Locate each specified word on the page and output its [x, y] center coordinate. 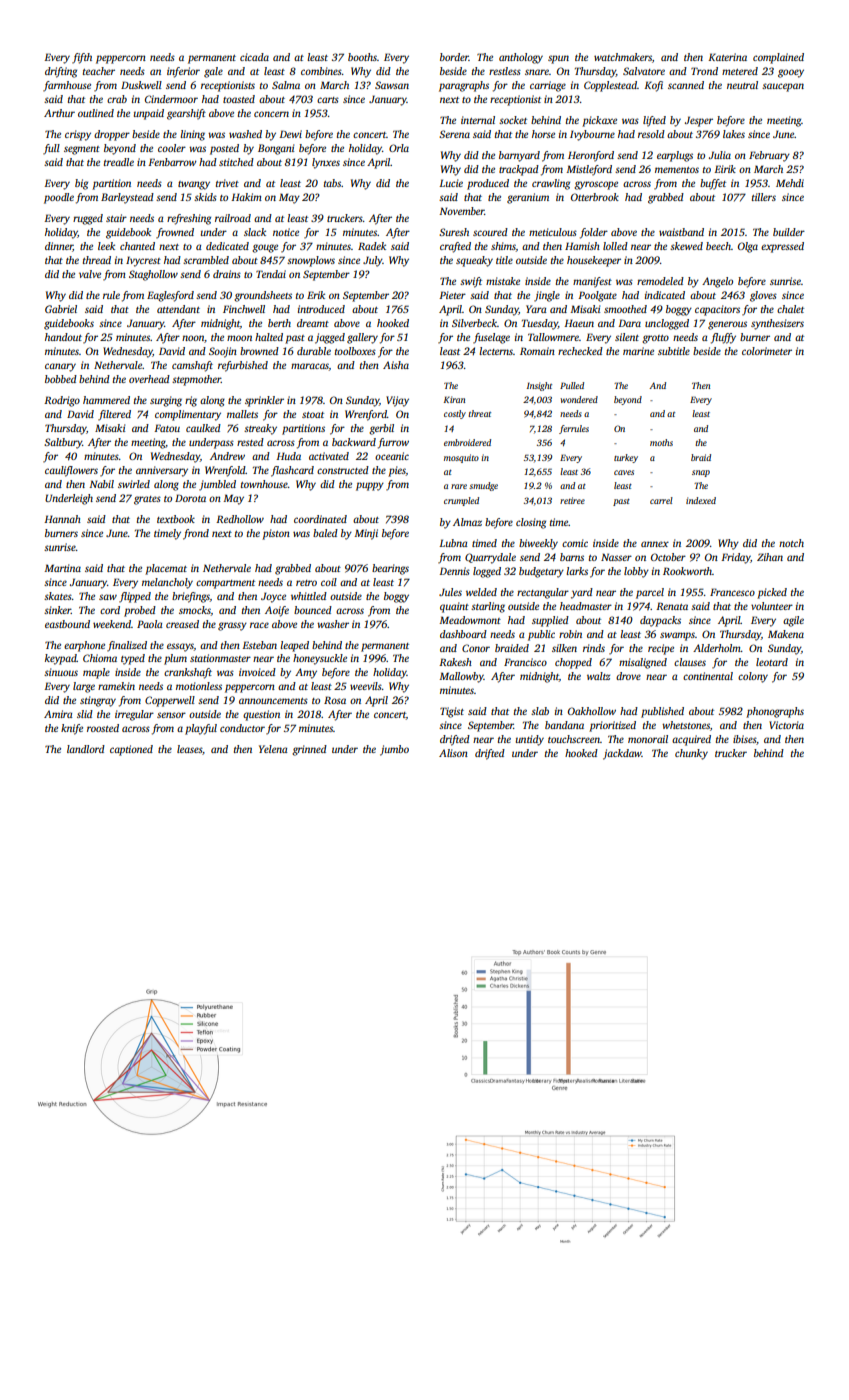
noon [193, 338]
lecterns [496, 351]
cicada [254, 57]
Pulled [572, 385]
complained [778, 58]
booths [362, 57]
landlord [86, 749]
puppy [370, 486]
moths [661, 442]
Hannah [62, 519]
